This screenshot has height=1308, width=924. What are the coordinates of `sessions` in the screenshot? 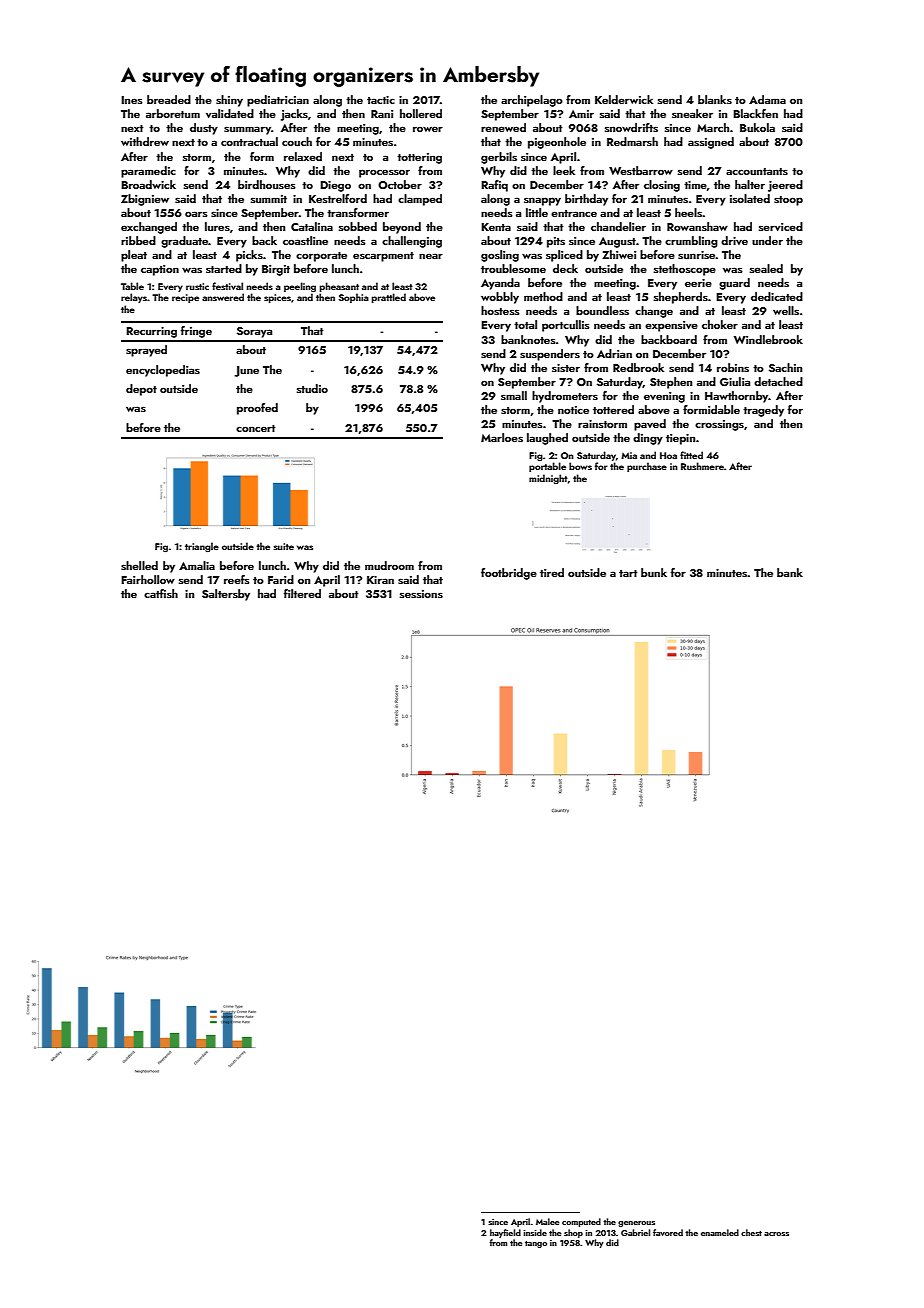 It's located at (421, 594).
